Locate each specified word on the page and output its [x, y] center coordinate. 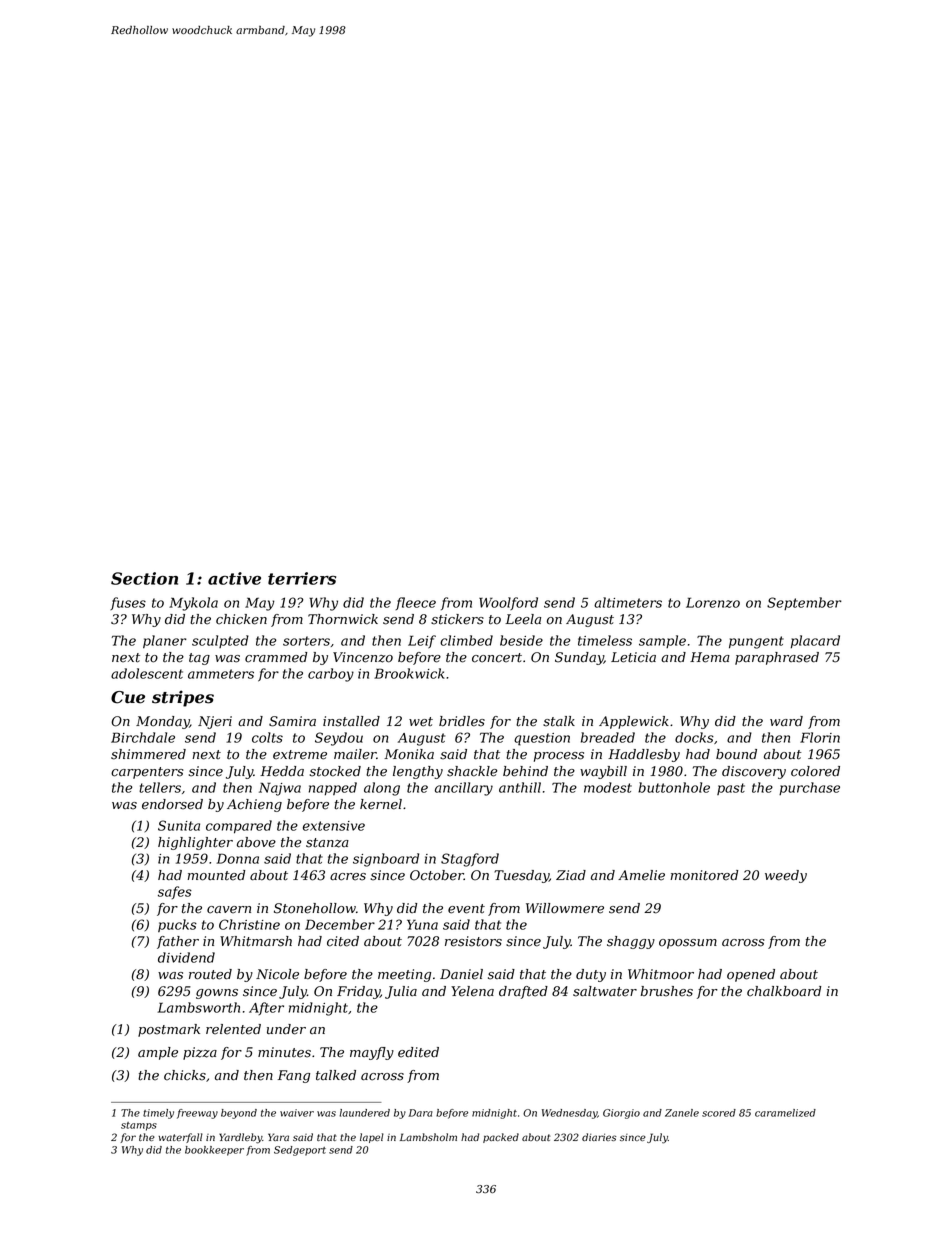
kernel [381, 804]
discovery [754, 772]
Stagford [470, 860]
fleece [416, 603]
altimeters [628, 602]
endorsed [172, 804]
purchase [809, 788]
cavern [229, 910]
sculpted [220, 641]
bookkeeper [214, 1151]
